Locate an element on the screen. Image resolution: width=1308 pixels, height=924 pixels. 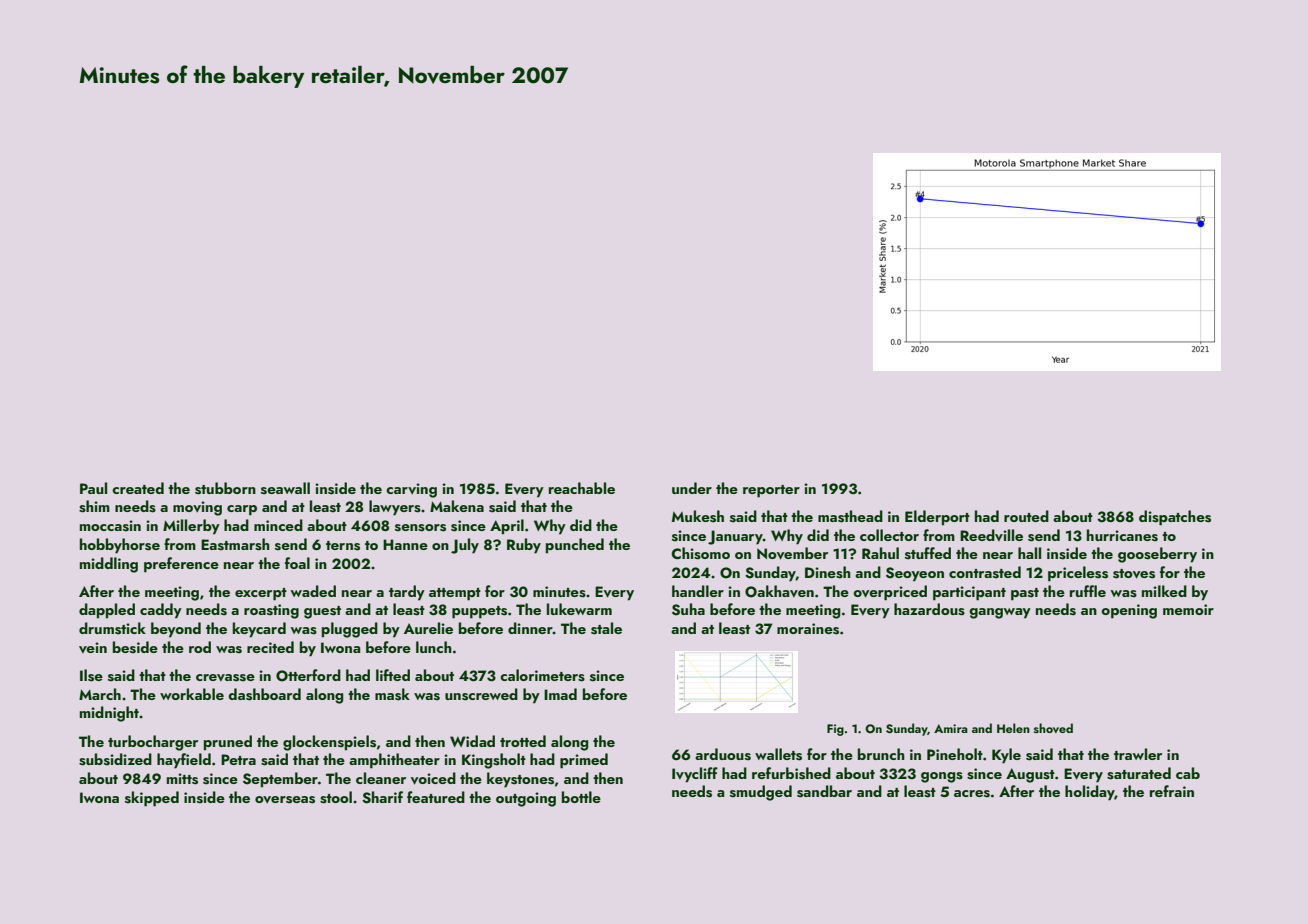
stoves is located at coordinates (1134, 574).
